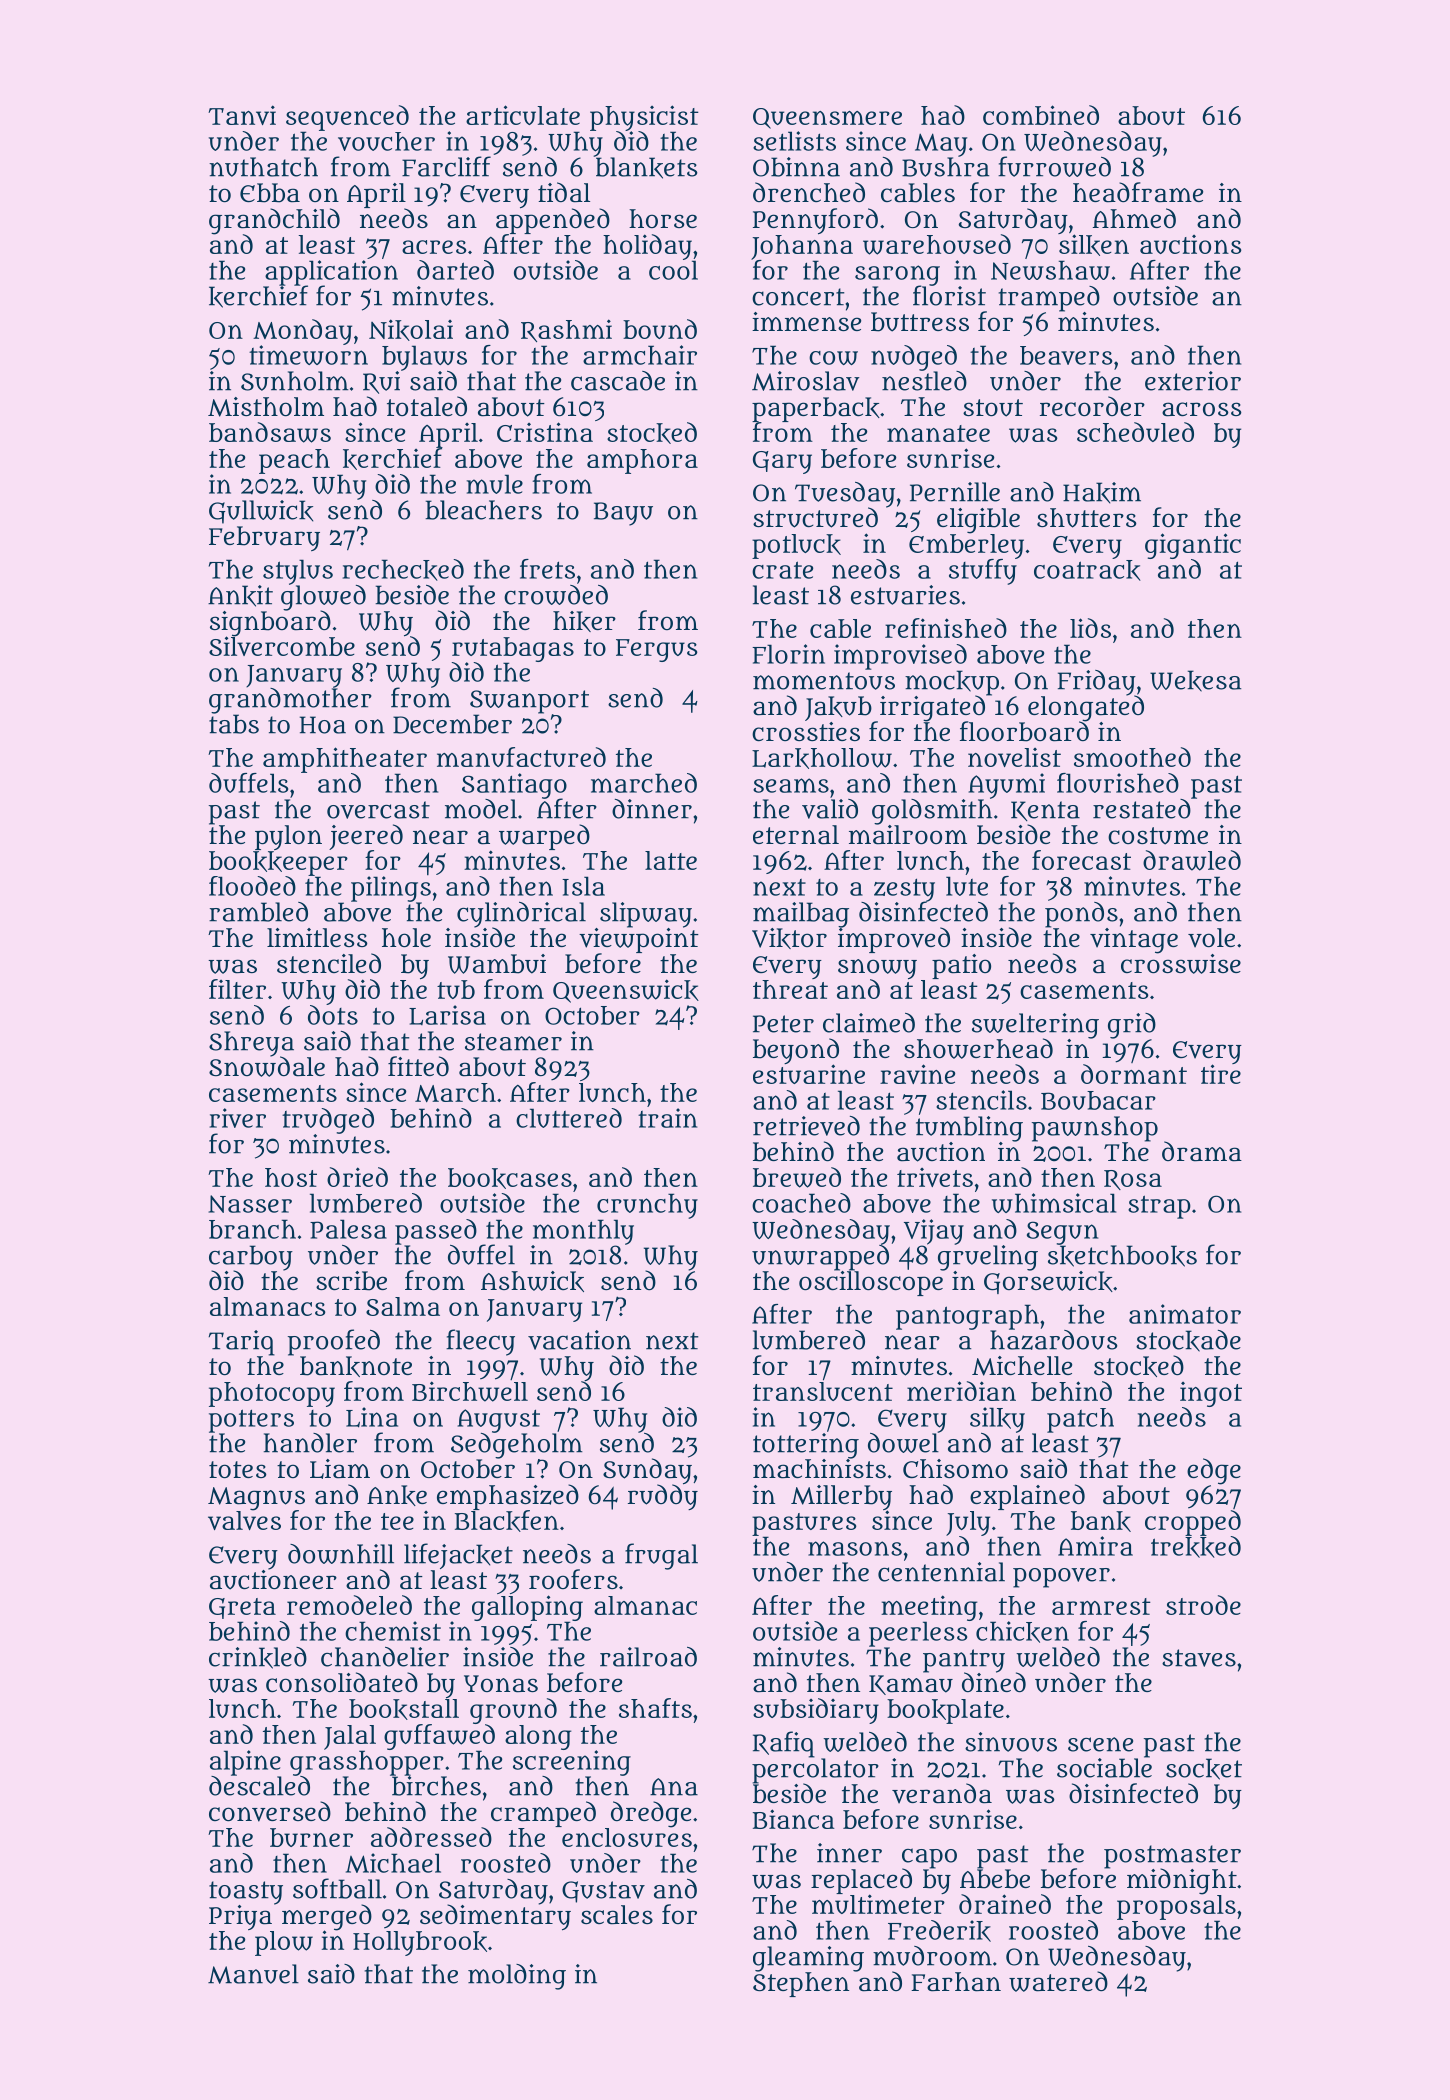 The height and width of the page is (2100, 1450). What do you see at coordinates (259, 1786) in the page?
I see `descaled` at bounding box center [259, 1786].
